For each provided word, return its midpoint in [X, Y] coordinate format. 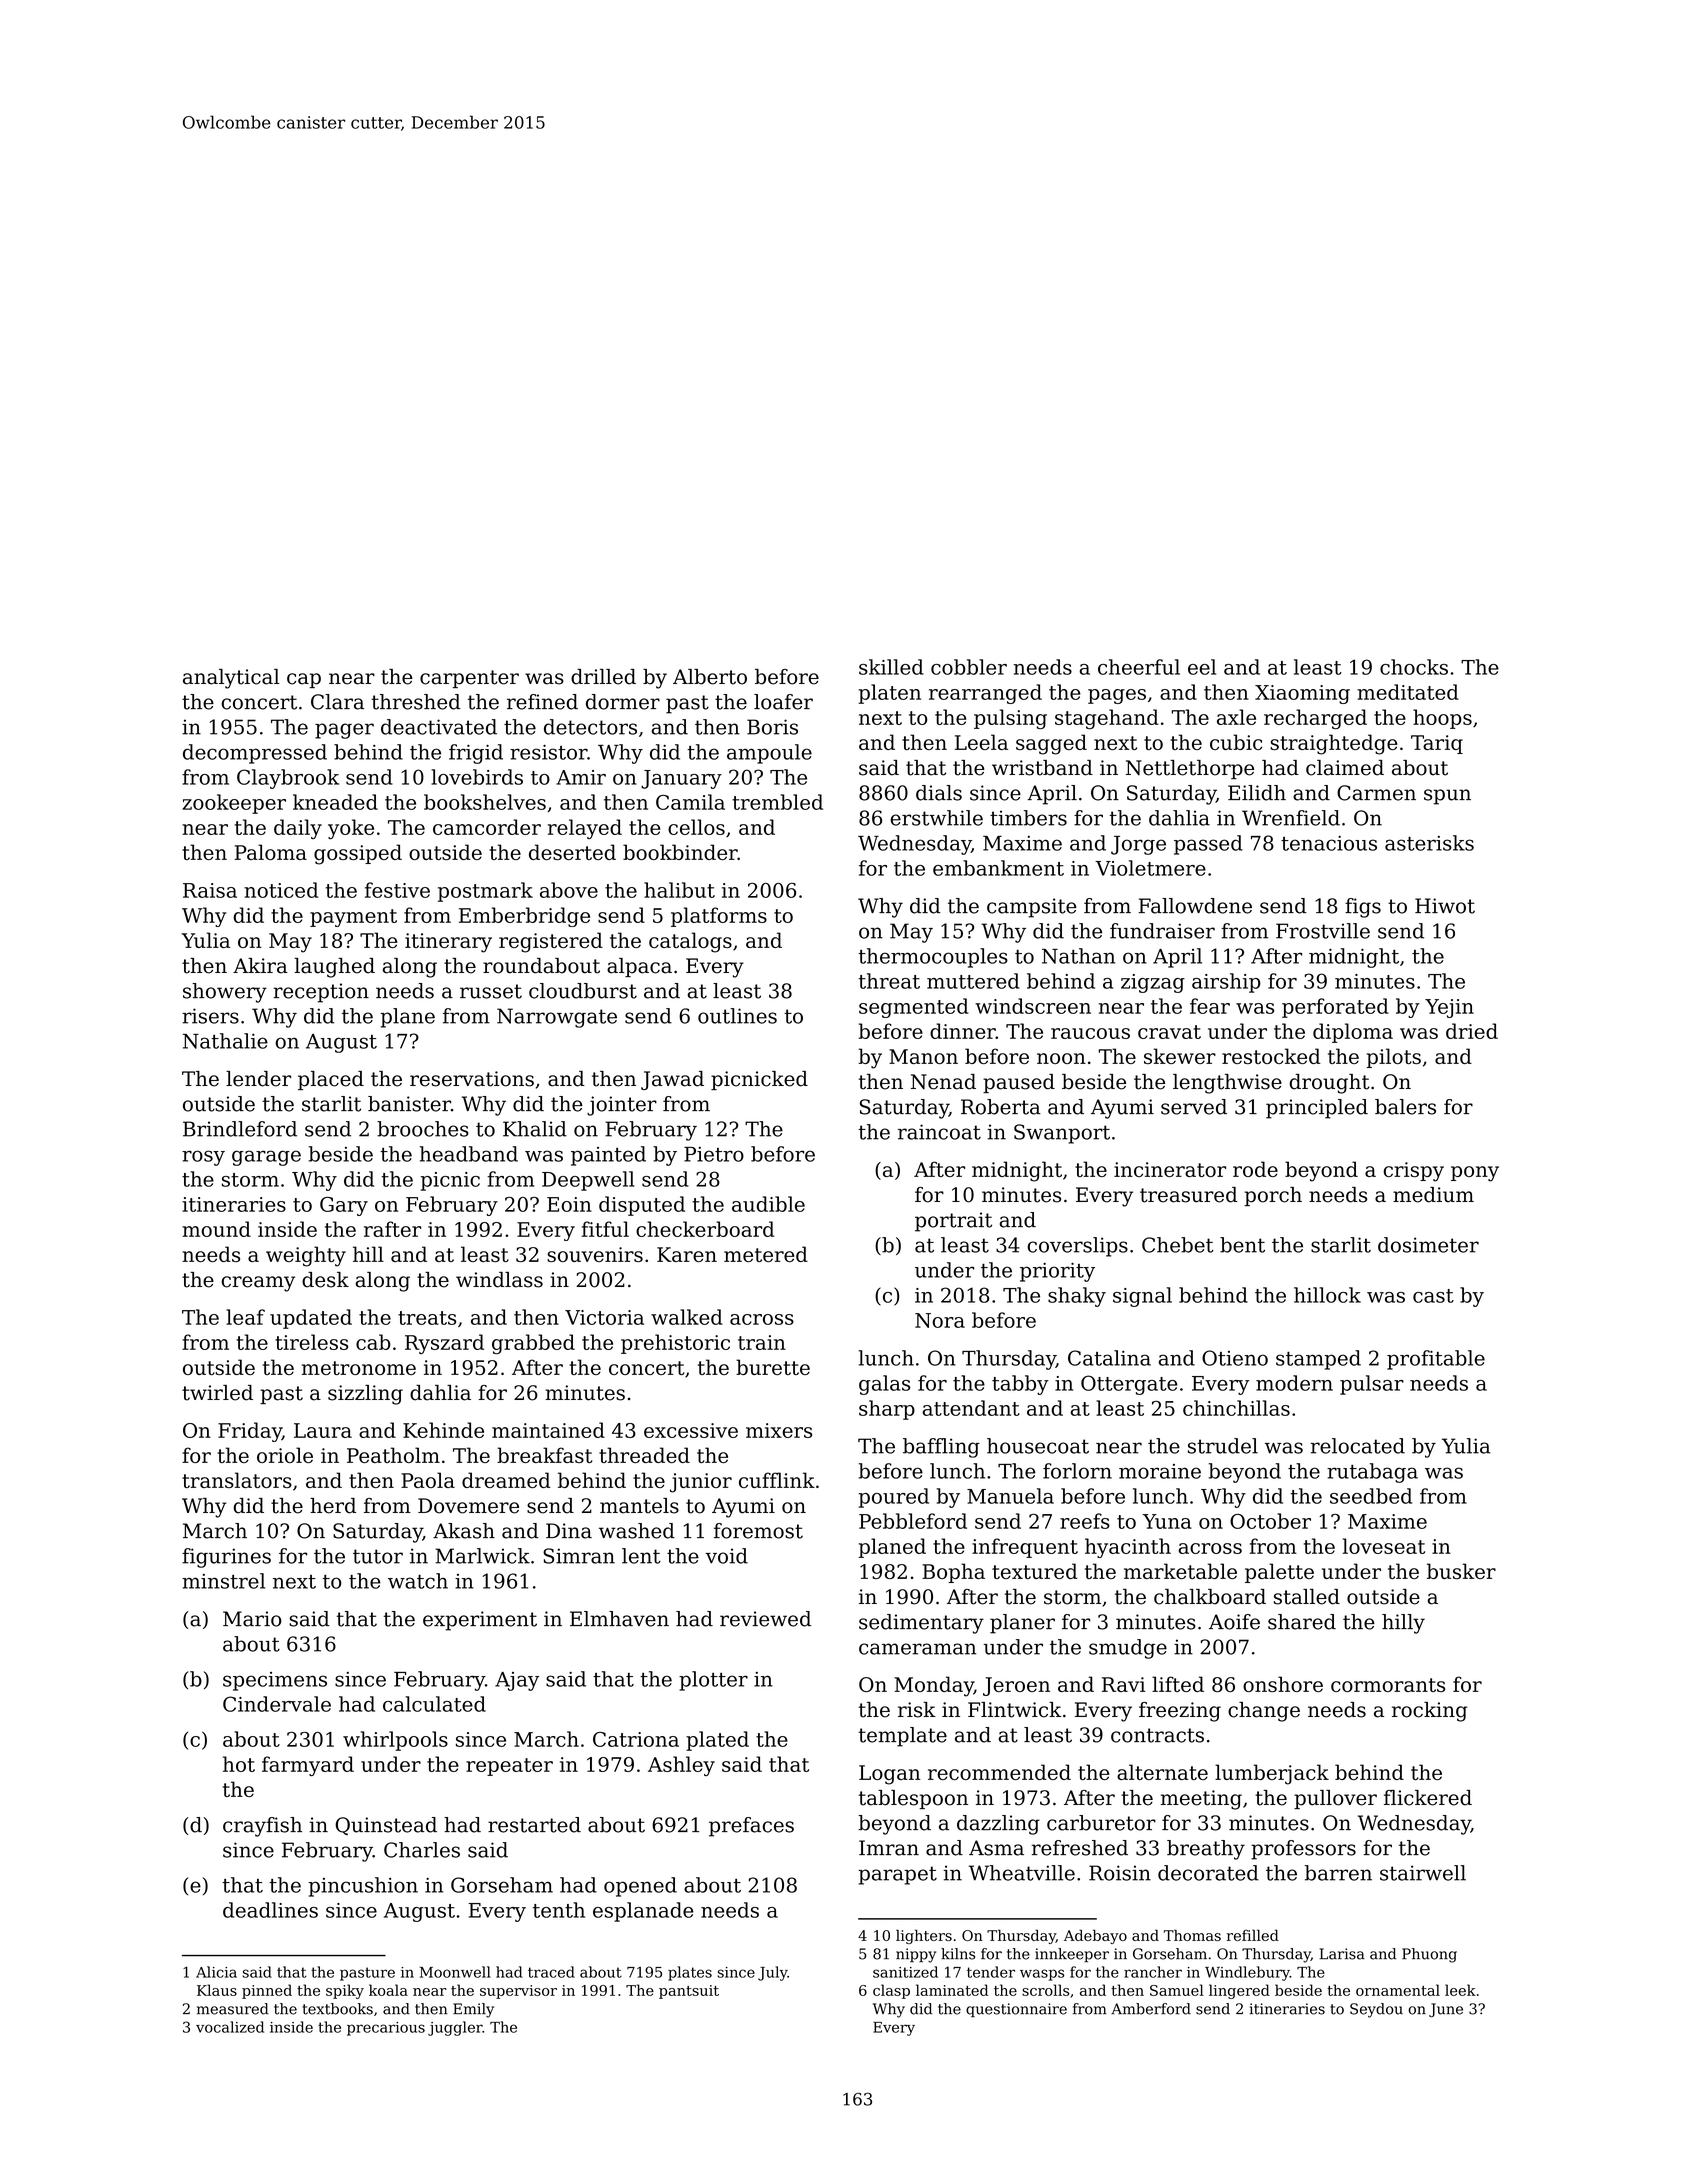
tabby [1020, 1385]
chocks [1414, 667]
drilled [603, 677]
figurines [226, 1558]
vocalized [230, 2027]
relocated [1357, 1446]
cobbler [969, 667]
